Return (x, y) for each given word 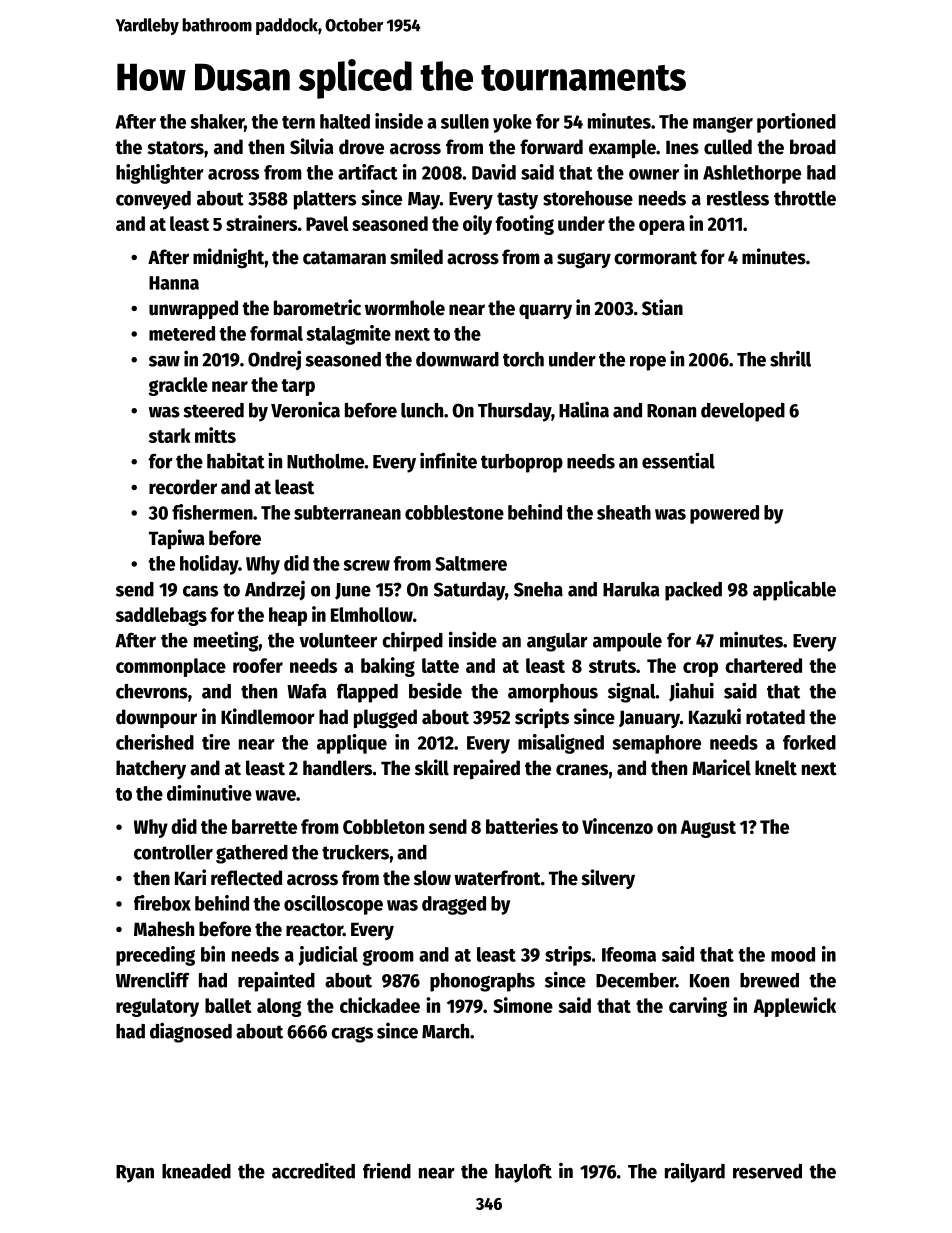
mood (793, 954)
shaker (217, 121)
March (445, 1031)
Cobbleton (383, 826)
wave (275, 795)
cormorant (655, 258)
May (424, 201)
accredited (313, 1170)
